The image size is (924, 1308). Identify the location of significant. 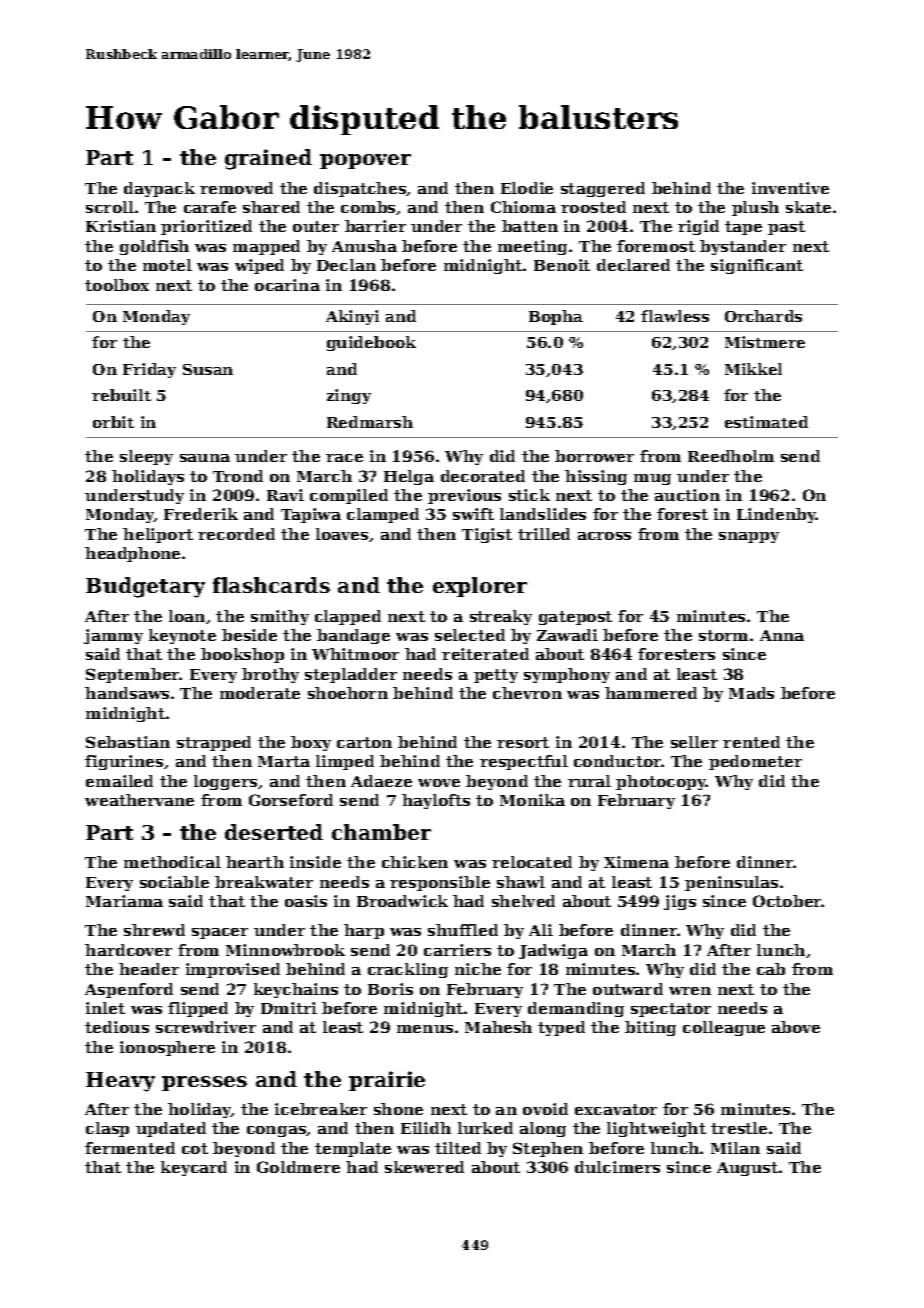
(757, 266).
